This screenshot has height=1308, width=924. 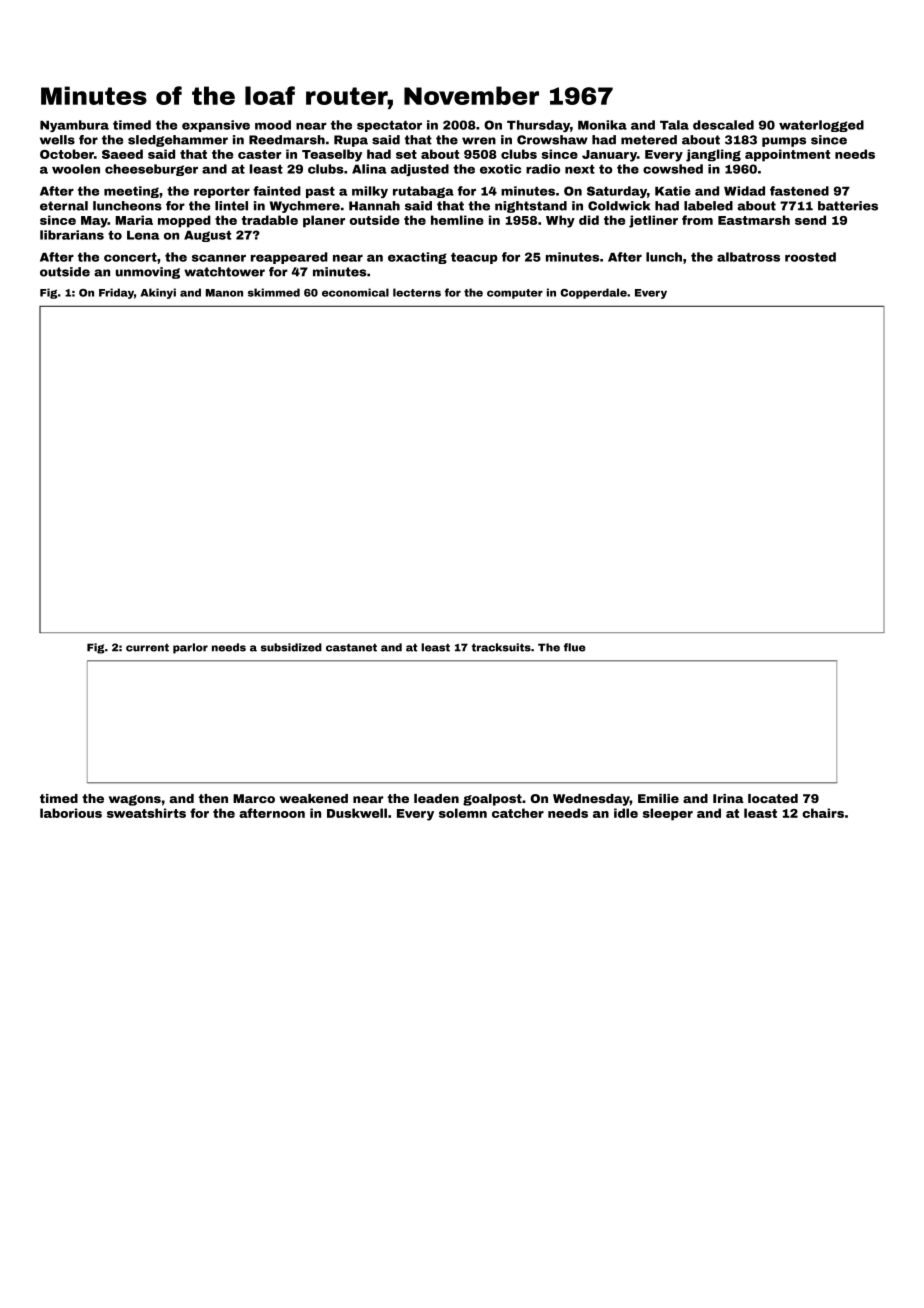 I want to click on spectator, so click(x=389, y=126).
